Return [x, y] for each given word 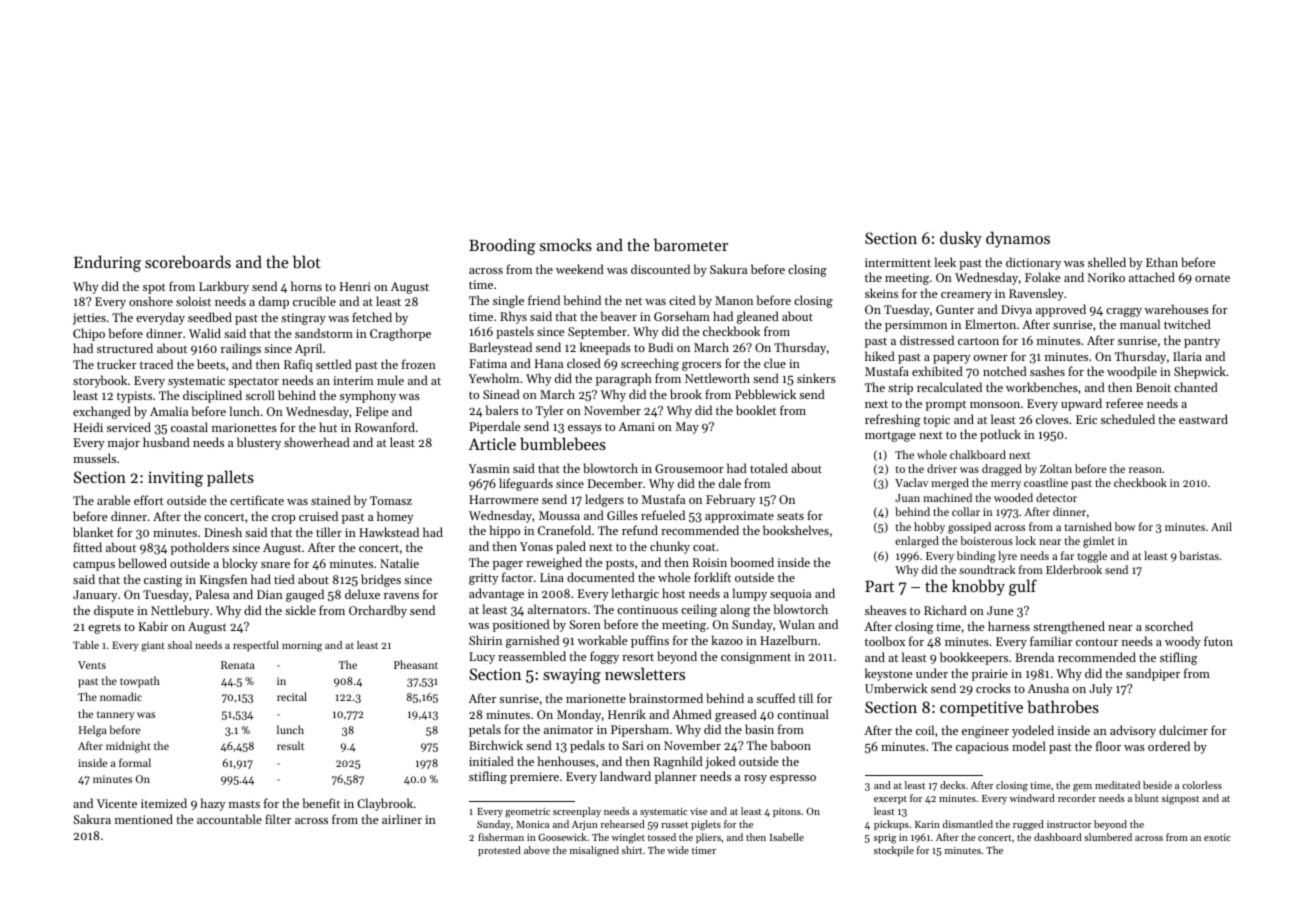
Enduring [107, 263]
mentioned [144, 819]
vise [698, 811]
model [1029, 746]
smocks [566, 244]
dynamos [1018, 239]
